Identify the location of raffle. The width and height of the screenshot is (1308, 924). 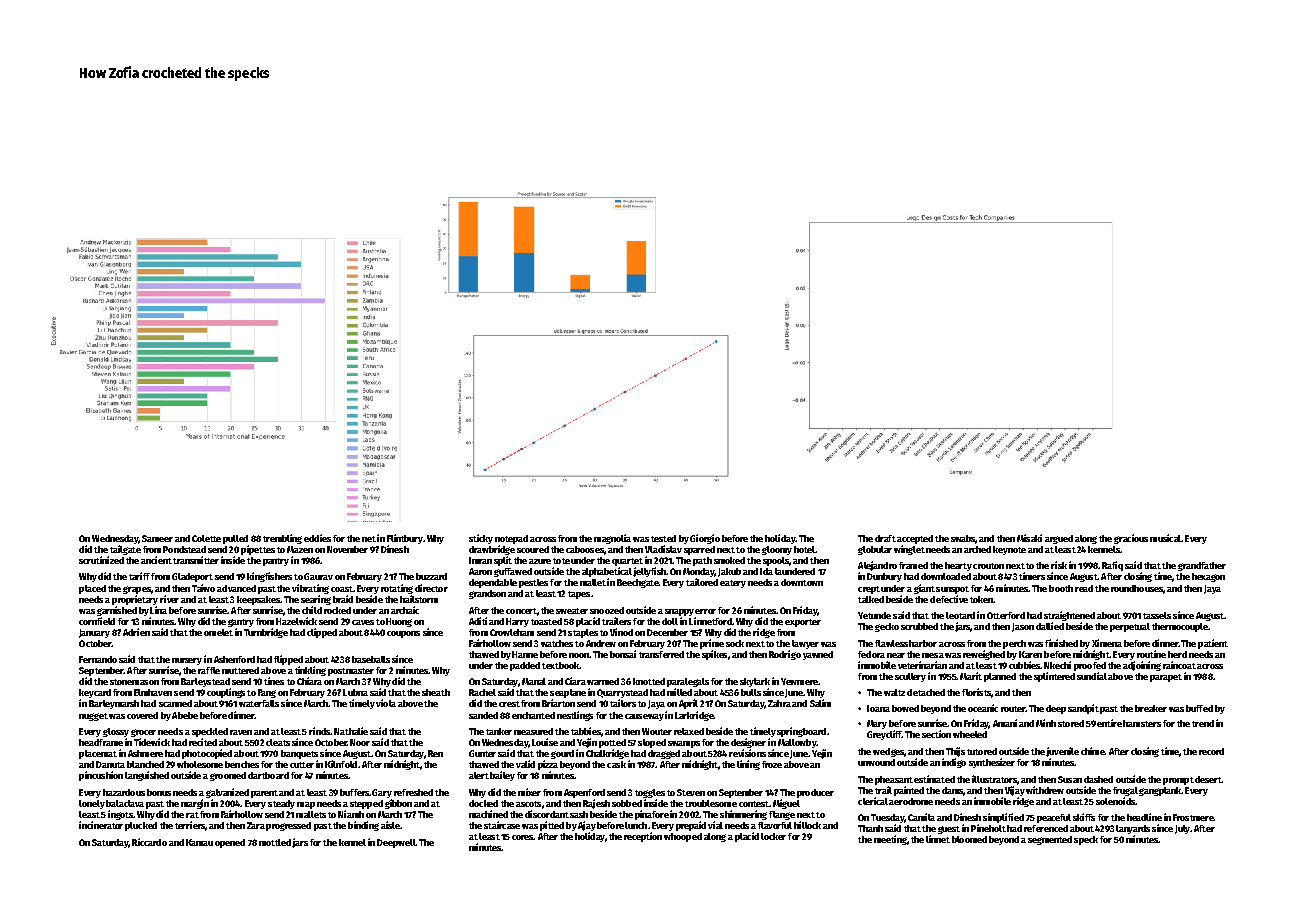
(209, 670).
